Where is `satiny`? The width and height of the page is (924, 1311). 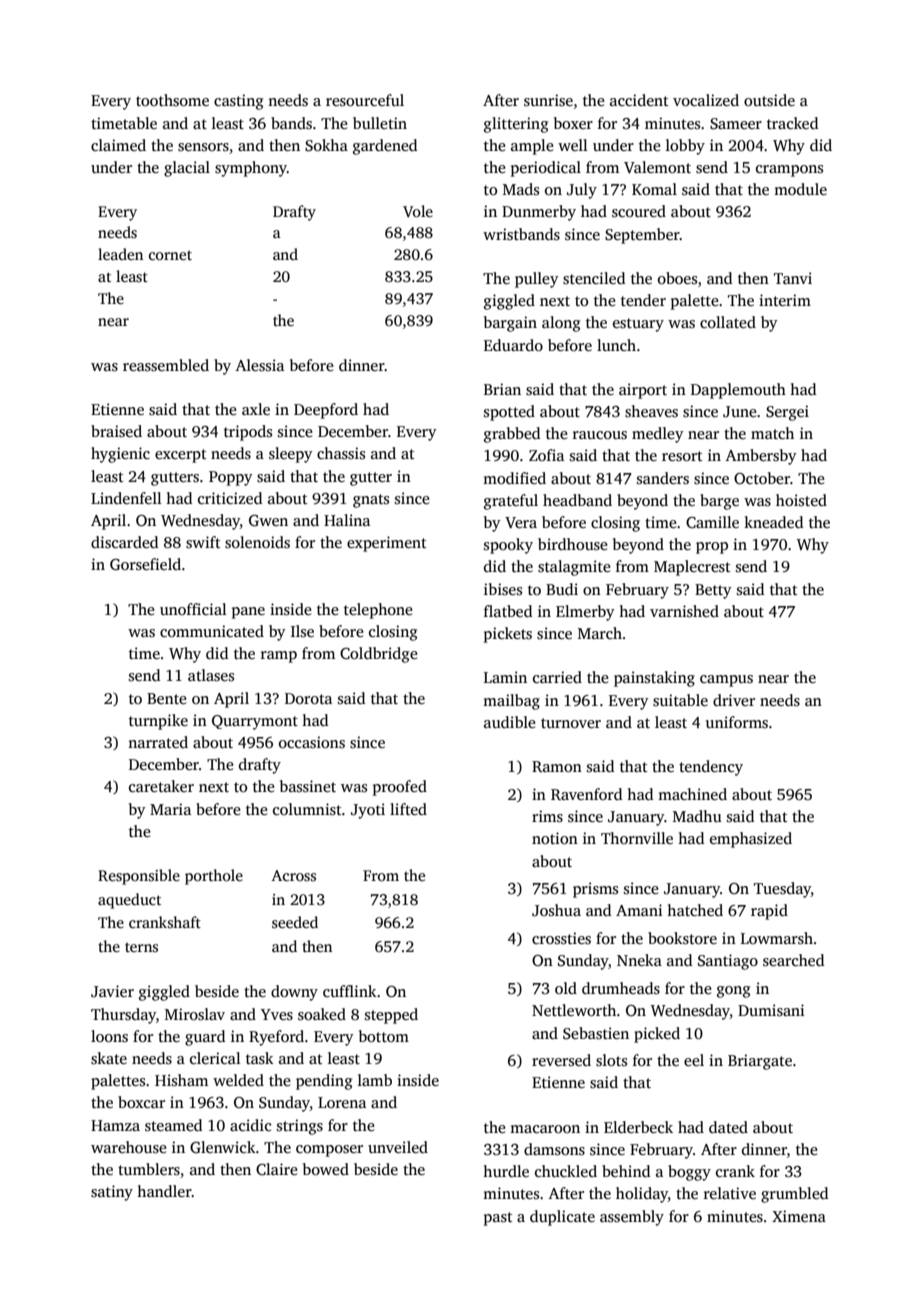 satiny is located at coordinates (112, 1193).
